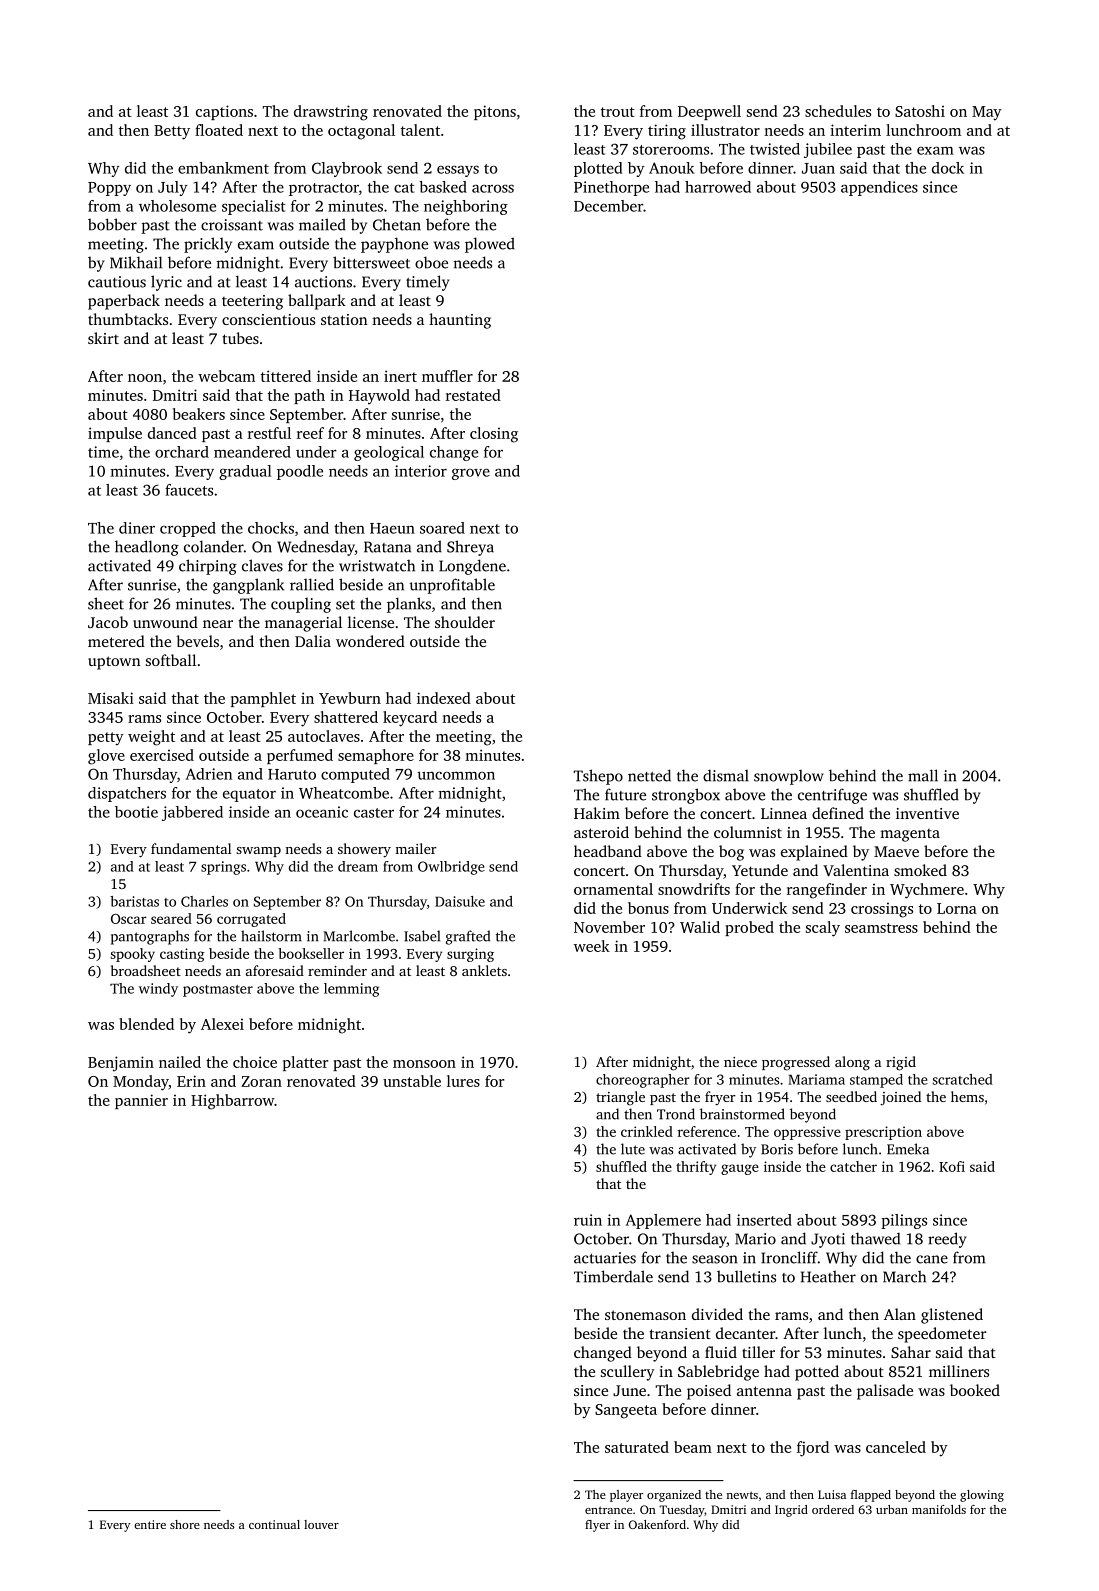 Image resolution: width=1099 pixels, height=1591 pixels. Describe the element at coordinates (177, 206) in the page. I see `wholesome` at that location.
